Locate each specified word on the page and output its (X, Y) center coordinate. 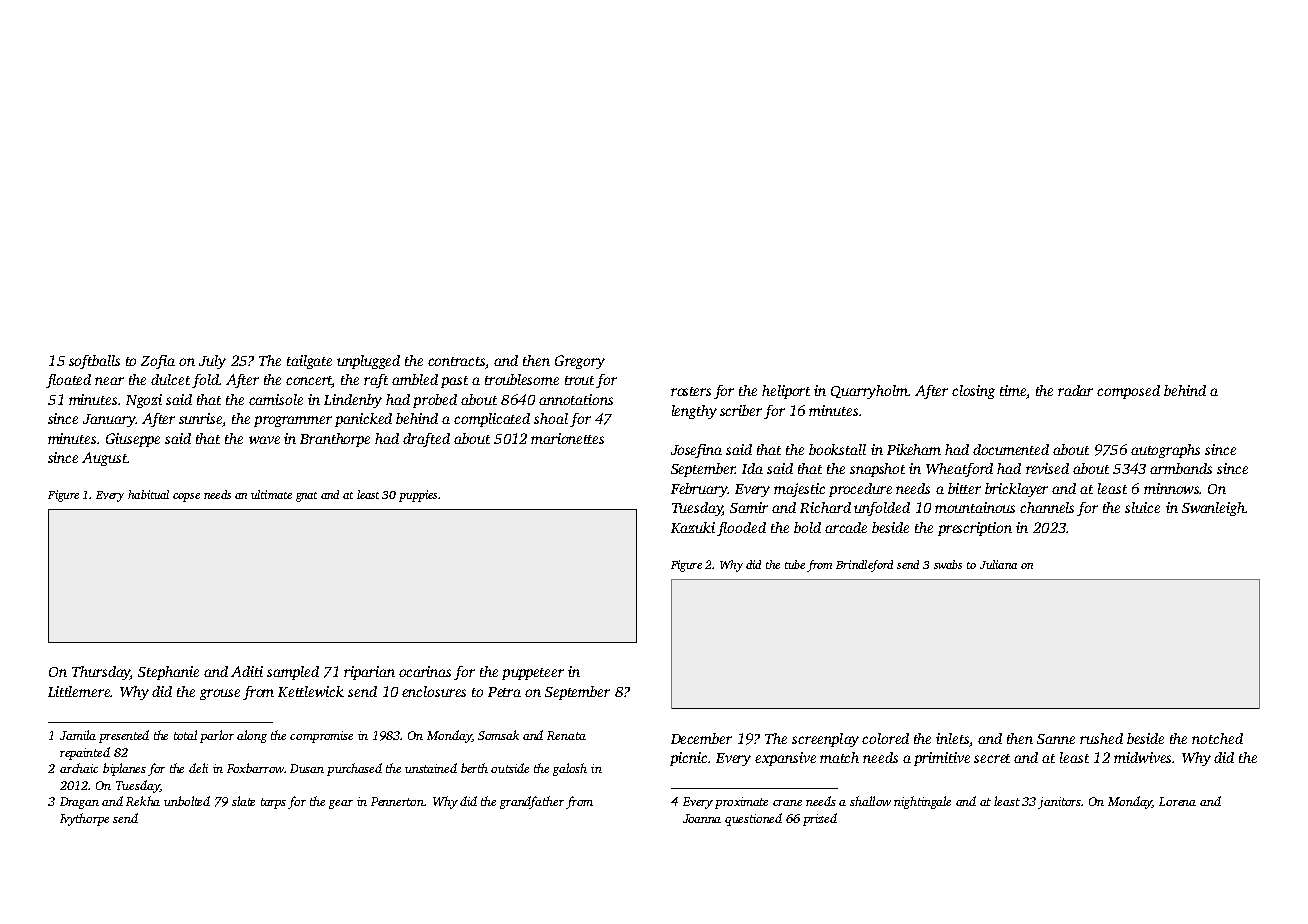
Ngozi (144, 401)
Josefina (696, 451)
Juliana (998, 564)
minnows (1171, 488)
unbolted (187, 801)
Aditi (247, 671)
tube (795, 564)
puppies (418, 496)
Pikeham (914, 449)
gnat (306, 497)
